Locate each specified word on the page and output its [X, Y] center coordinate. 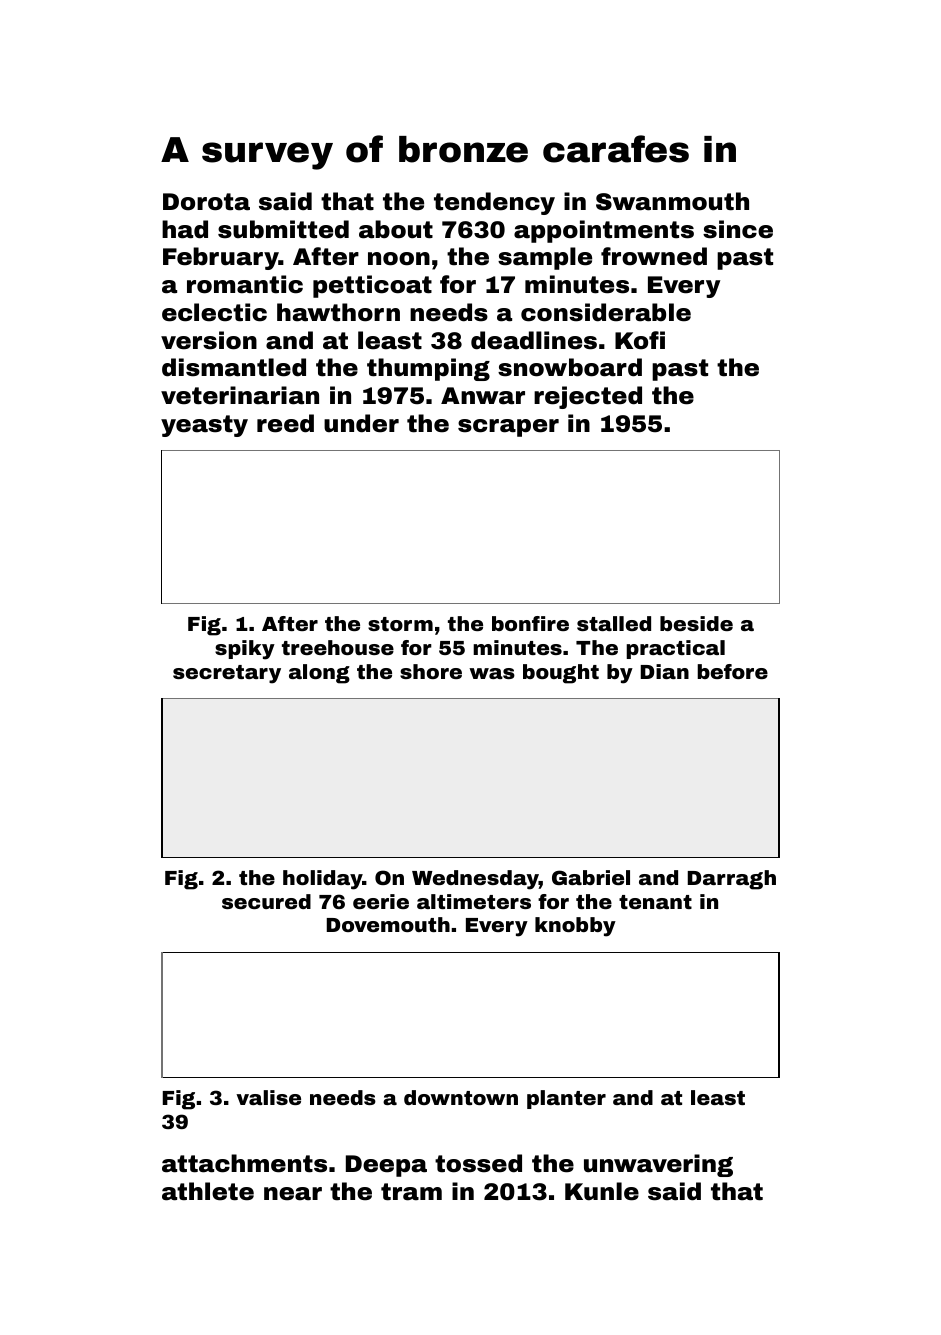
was [492, 673]
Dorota [206, 202]
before [732, 671]
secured [266, 901]
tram [411, 1192]
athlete [208, 1191]
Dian [665, 671]
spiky [245, 650]
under [361, 423]
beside [696, 623]
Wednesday [475, 880]
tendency [494, 203]
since [738, 229]
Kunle [602, 1191]
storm [400, 624]
